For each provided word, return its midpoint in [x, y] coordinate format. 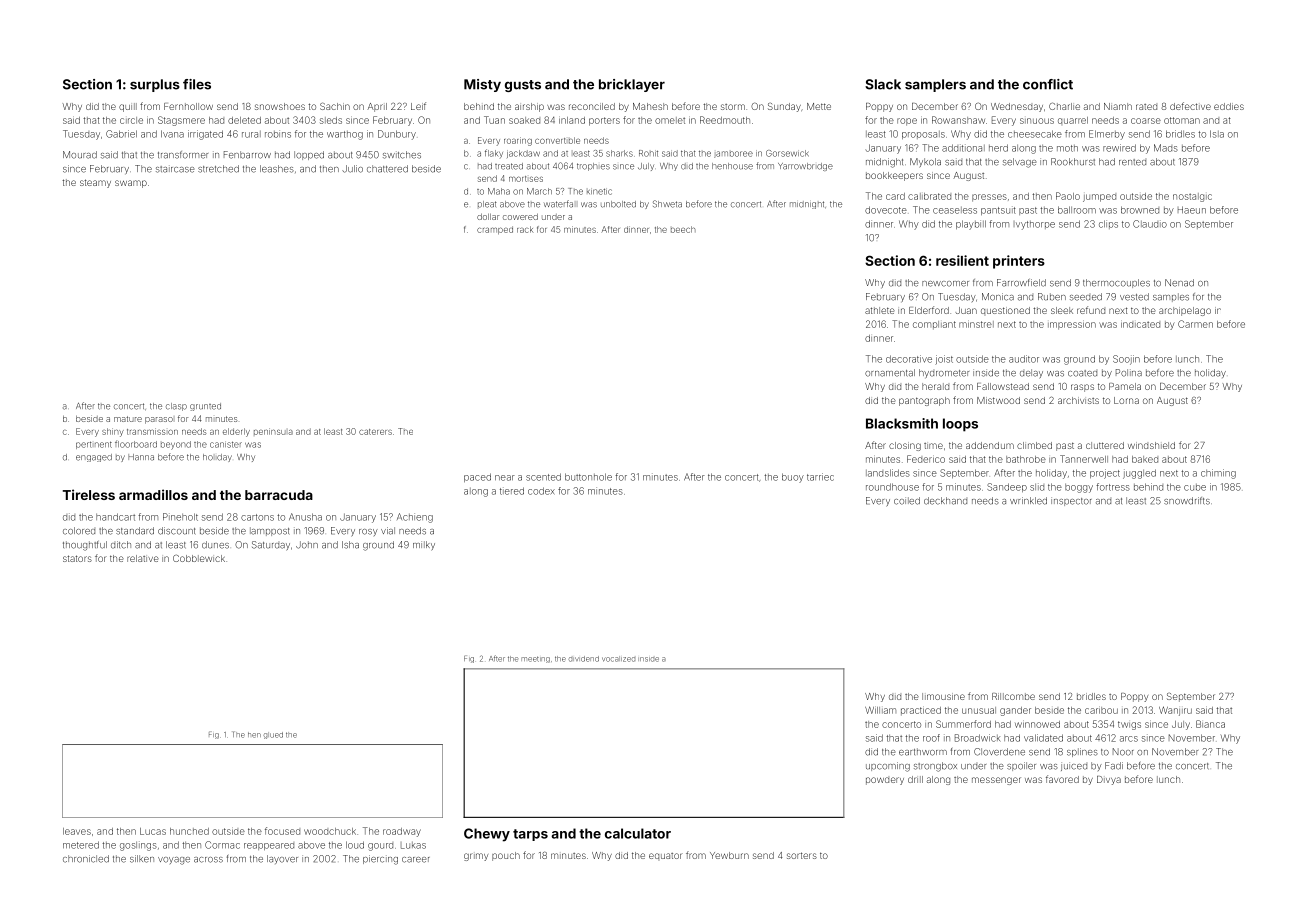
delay [1031, 374]
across [208, 860]
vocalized [618, 659]
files [197, 84]
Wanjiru [1175, 711]
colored [79, 531]
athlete [880, 310]
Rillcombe [1013, 696]
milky [424, 546]
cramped [495, 230]
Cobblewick [199, 558]
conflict [1048, 84]
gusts [523, 86]
